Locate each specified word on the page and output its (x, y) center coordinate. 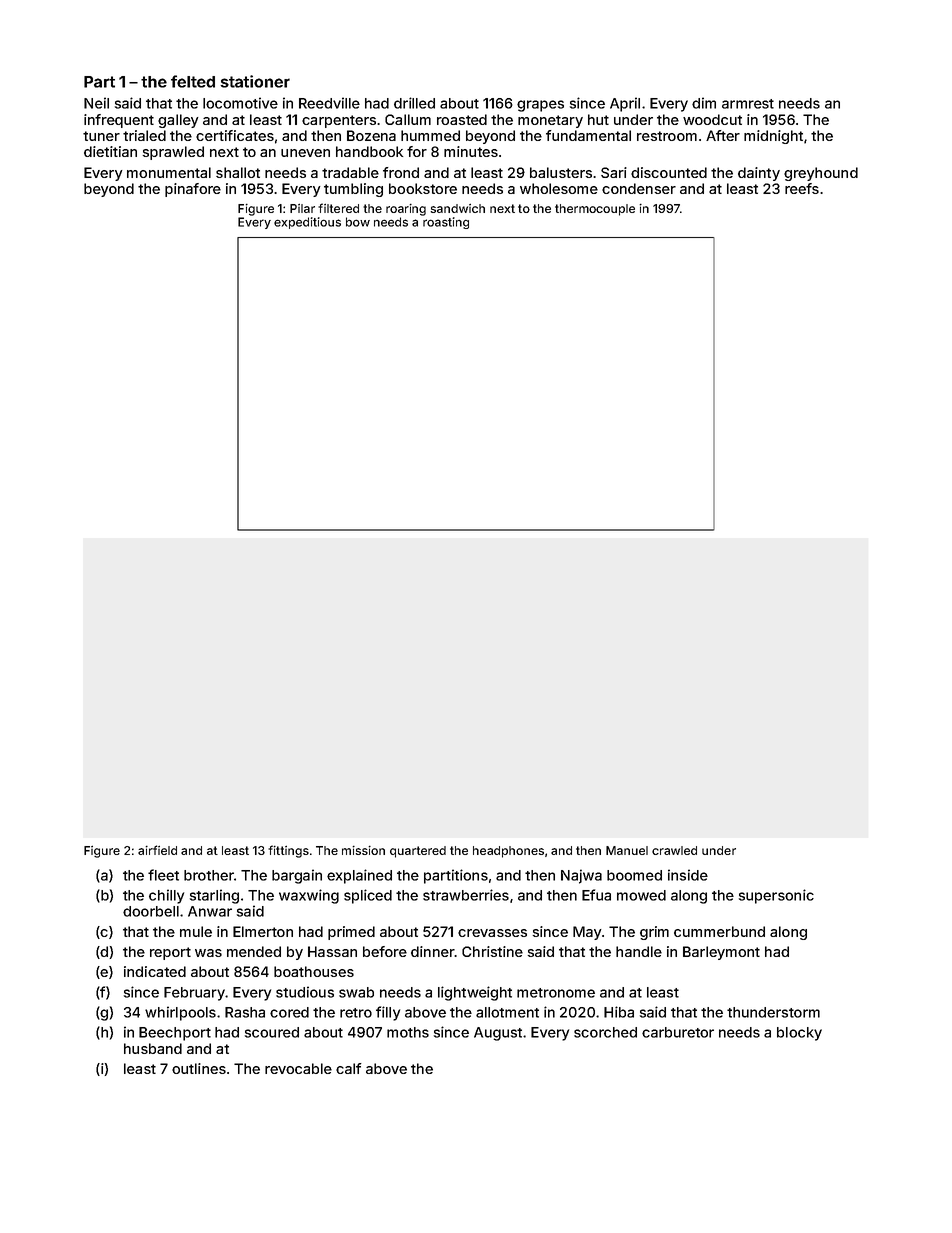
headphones (508, 852)
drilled (414, 103)
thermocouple (595, 210)
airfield (157, 850)
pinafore (193, 190)
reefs (802, 188)
